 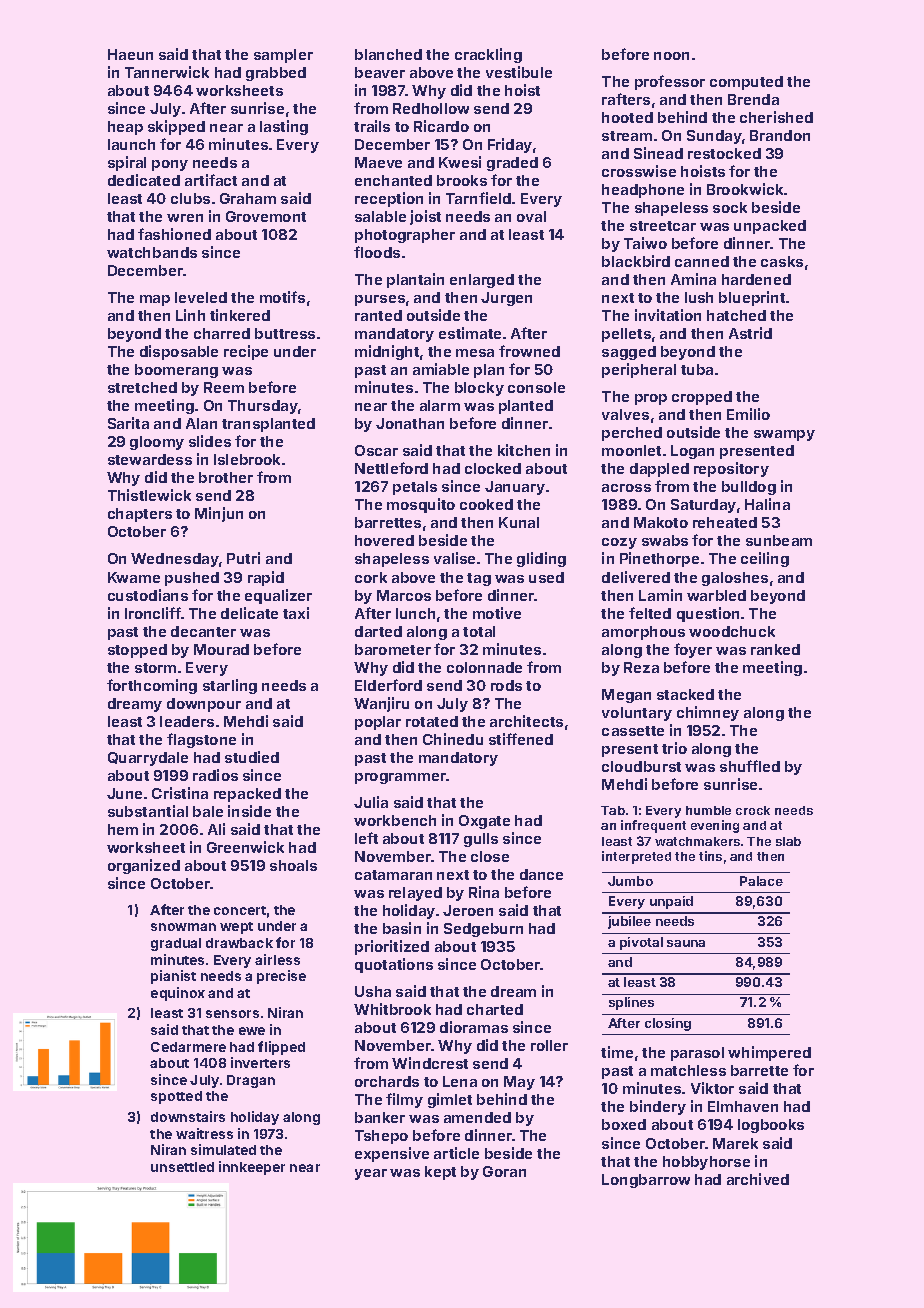 I want to click on hooted, so click(x=627, y=117).
